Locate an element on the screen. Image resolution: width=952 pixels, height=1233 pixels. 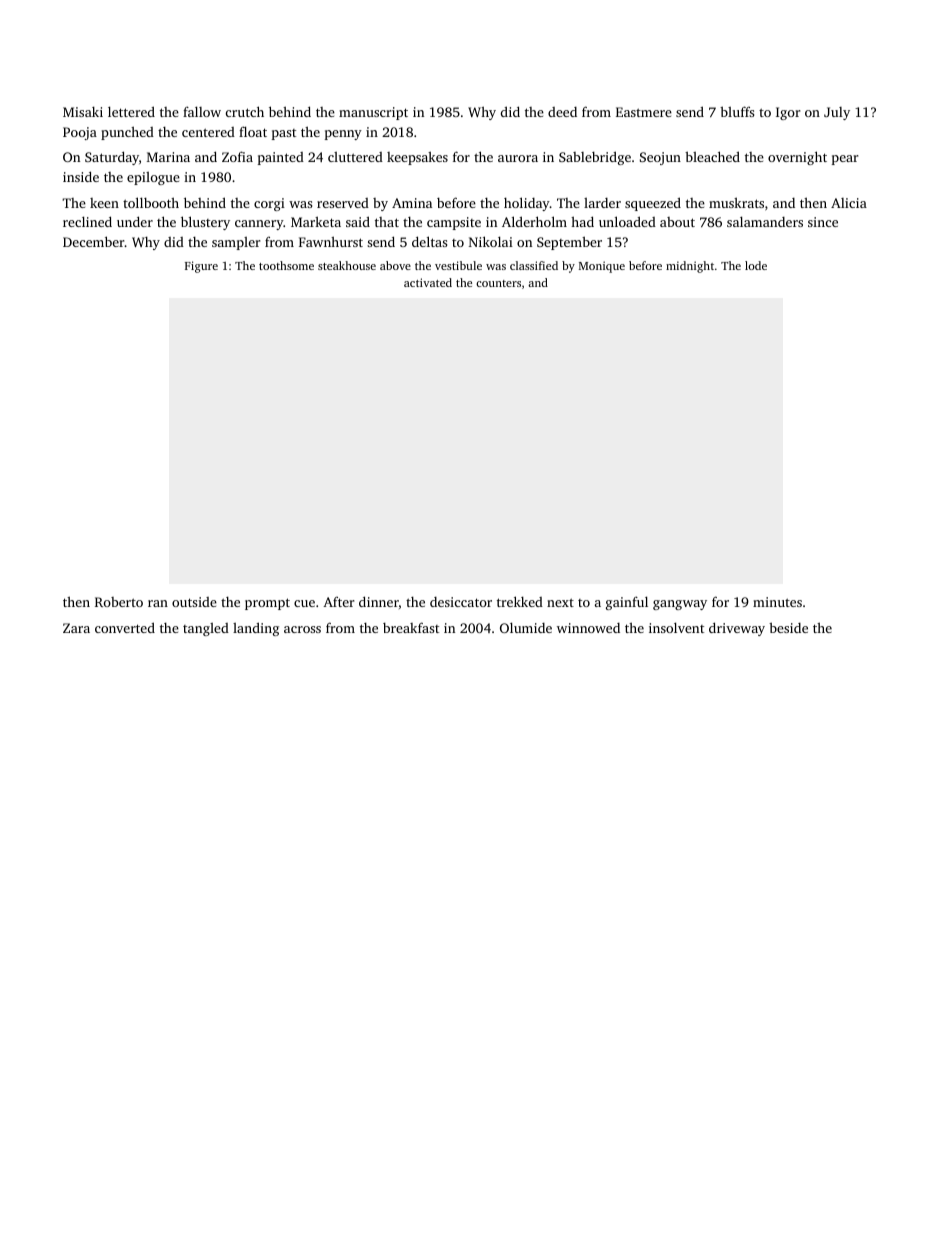
tangled is located at coordinates (206, 629).
